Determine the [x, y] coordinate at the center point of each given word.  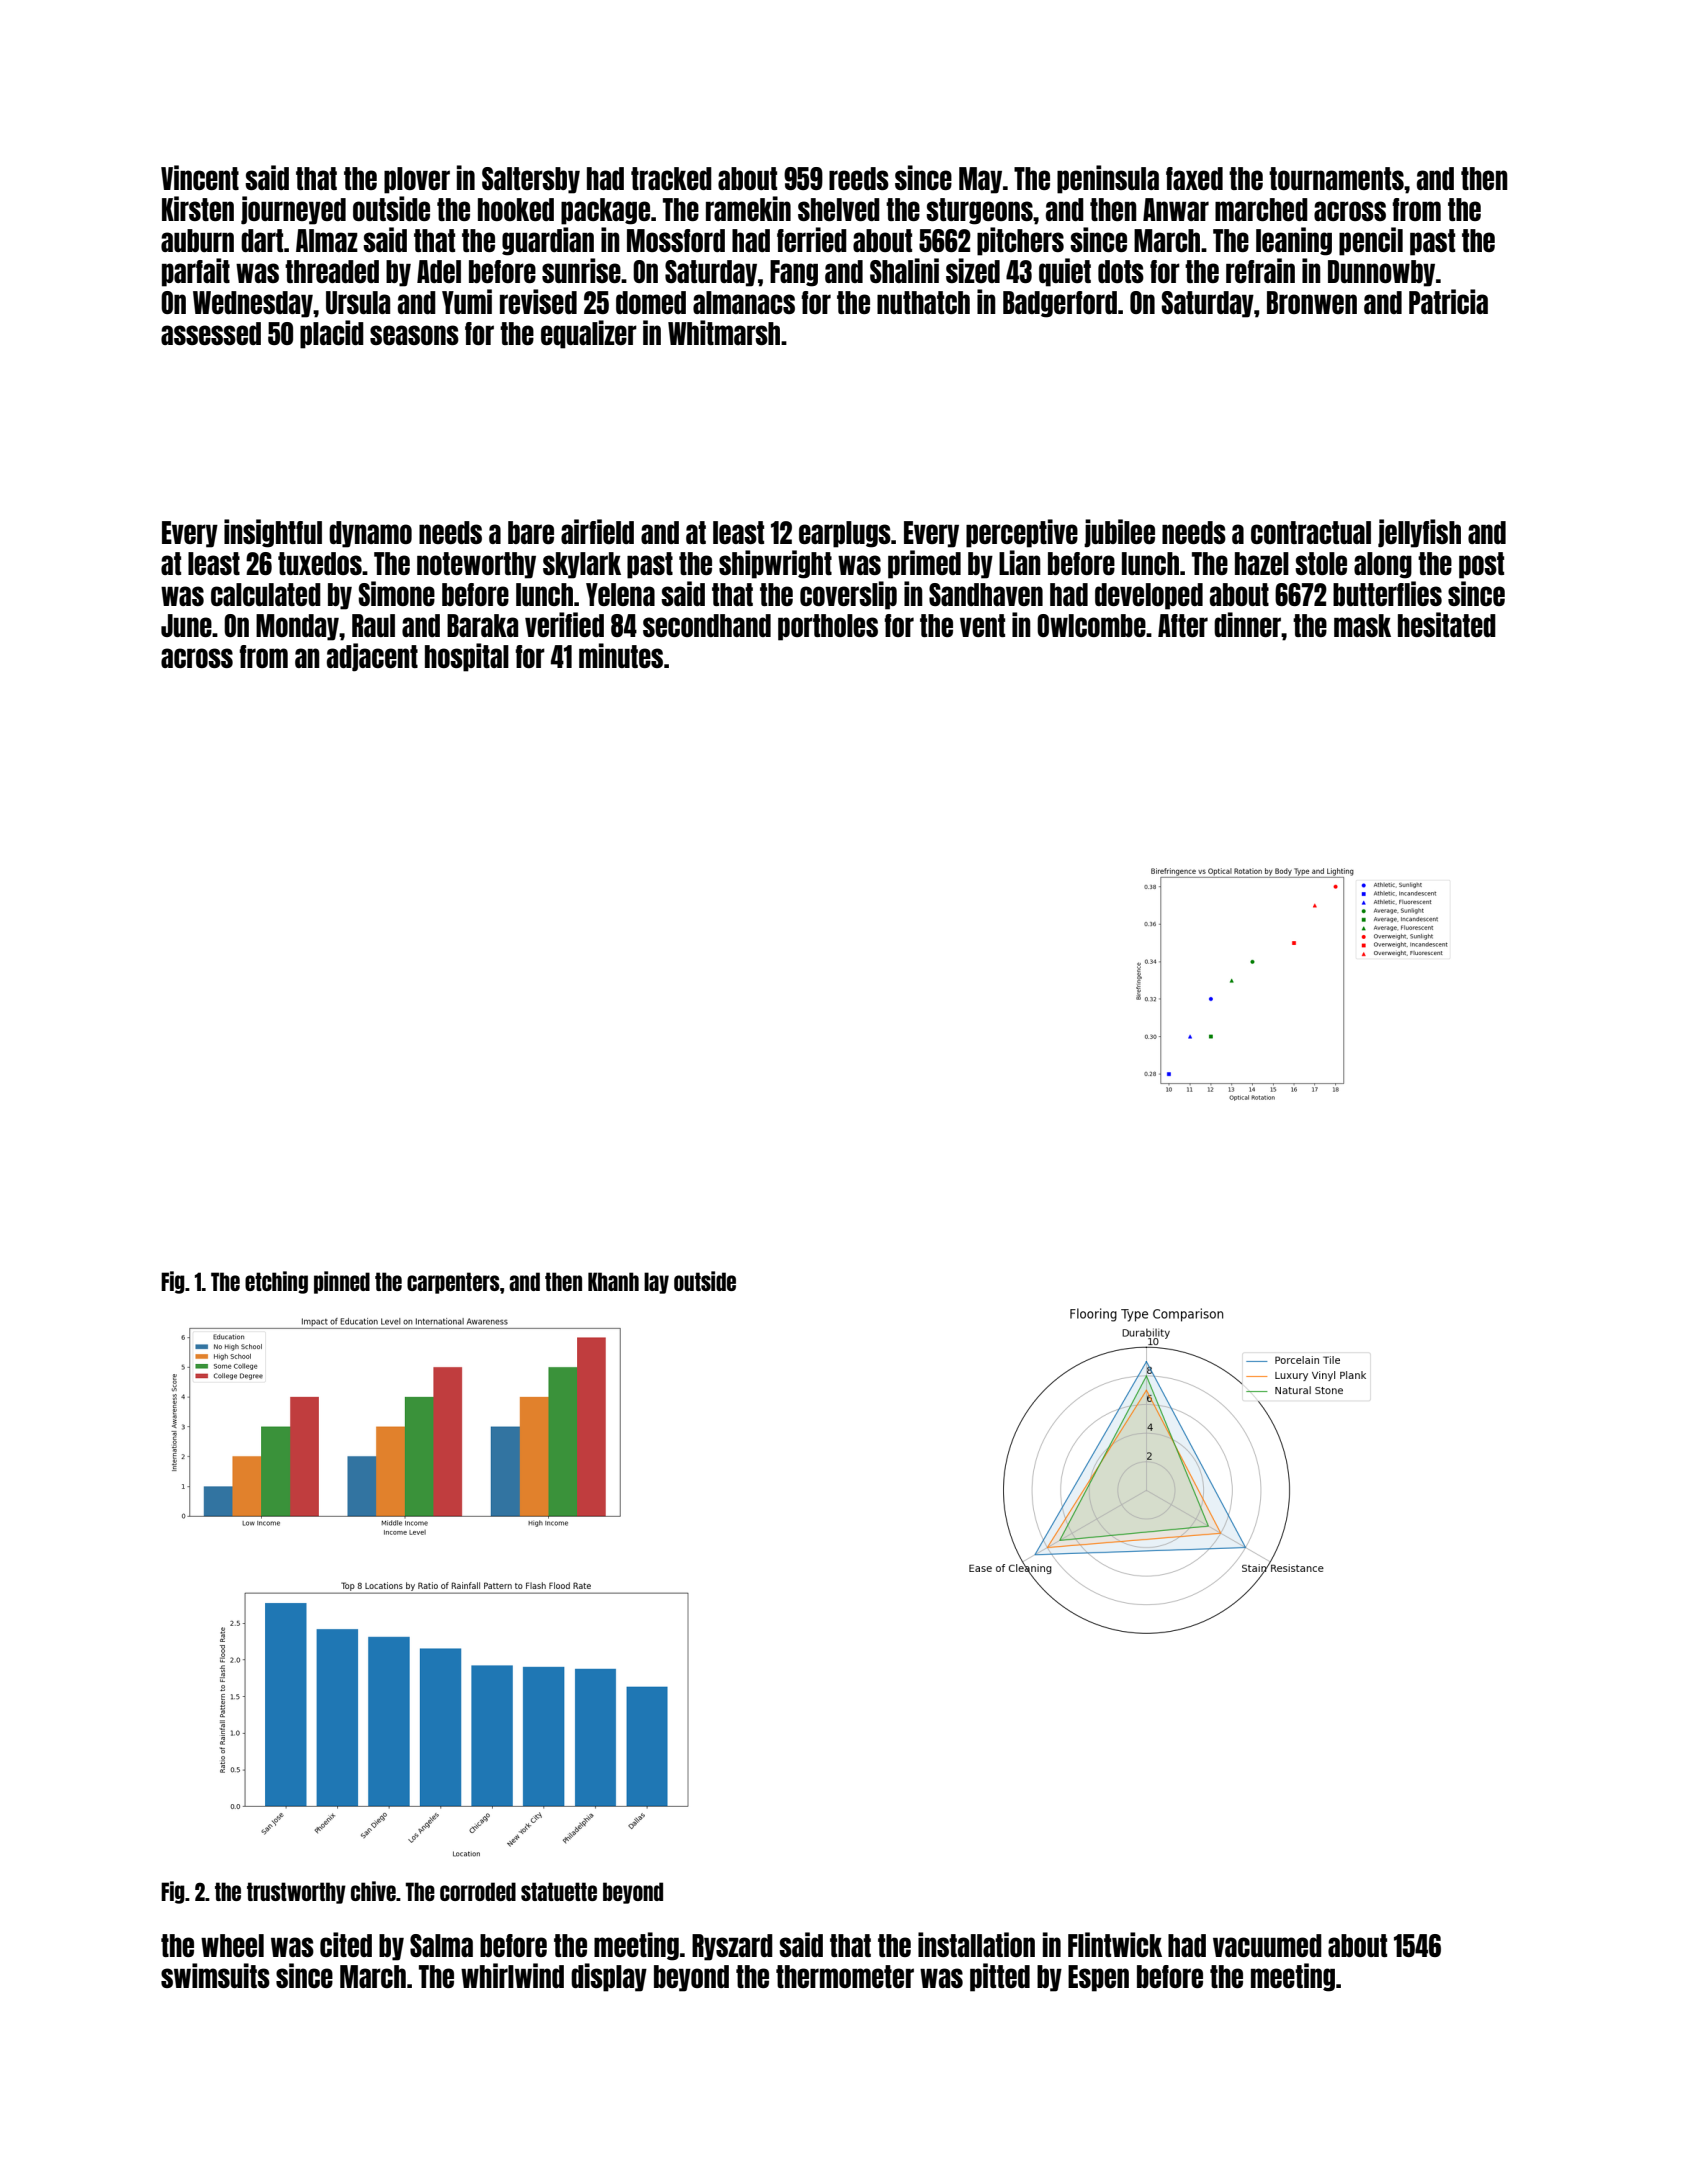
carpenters [453, 1283]
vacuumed [1267, 1945]
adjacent [372, 657]
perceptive [1022, 533]
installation [976, 1944]
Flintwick [1115, 1944]
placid [332, 334]
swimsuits [215, 1975]
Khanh [613, 1281]
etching [276, 1282]
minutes [621, 655]
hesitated [1447, 624]
